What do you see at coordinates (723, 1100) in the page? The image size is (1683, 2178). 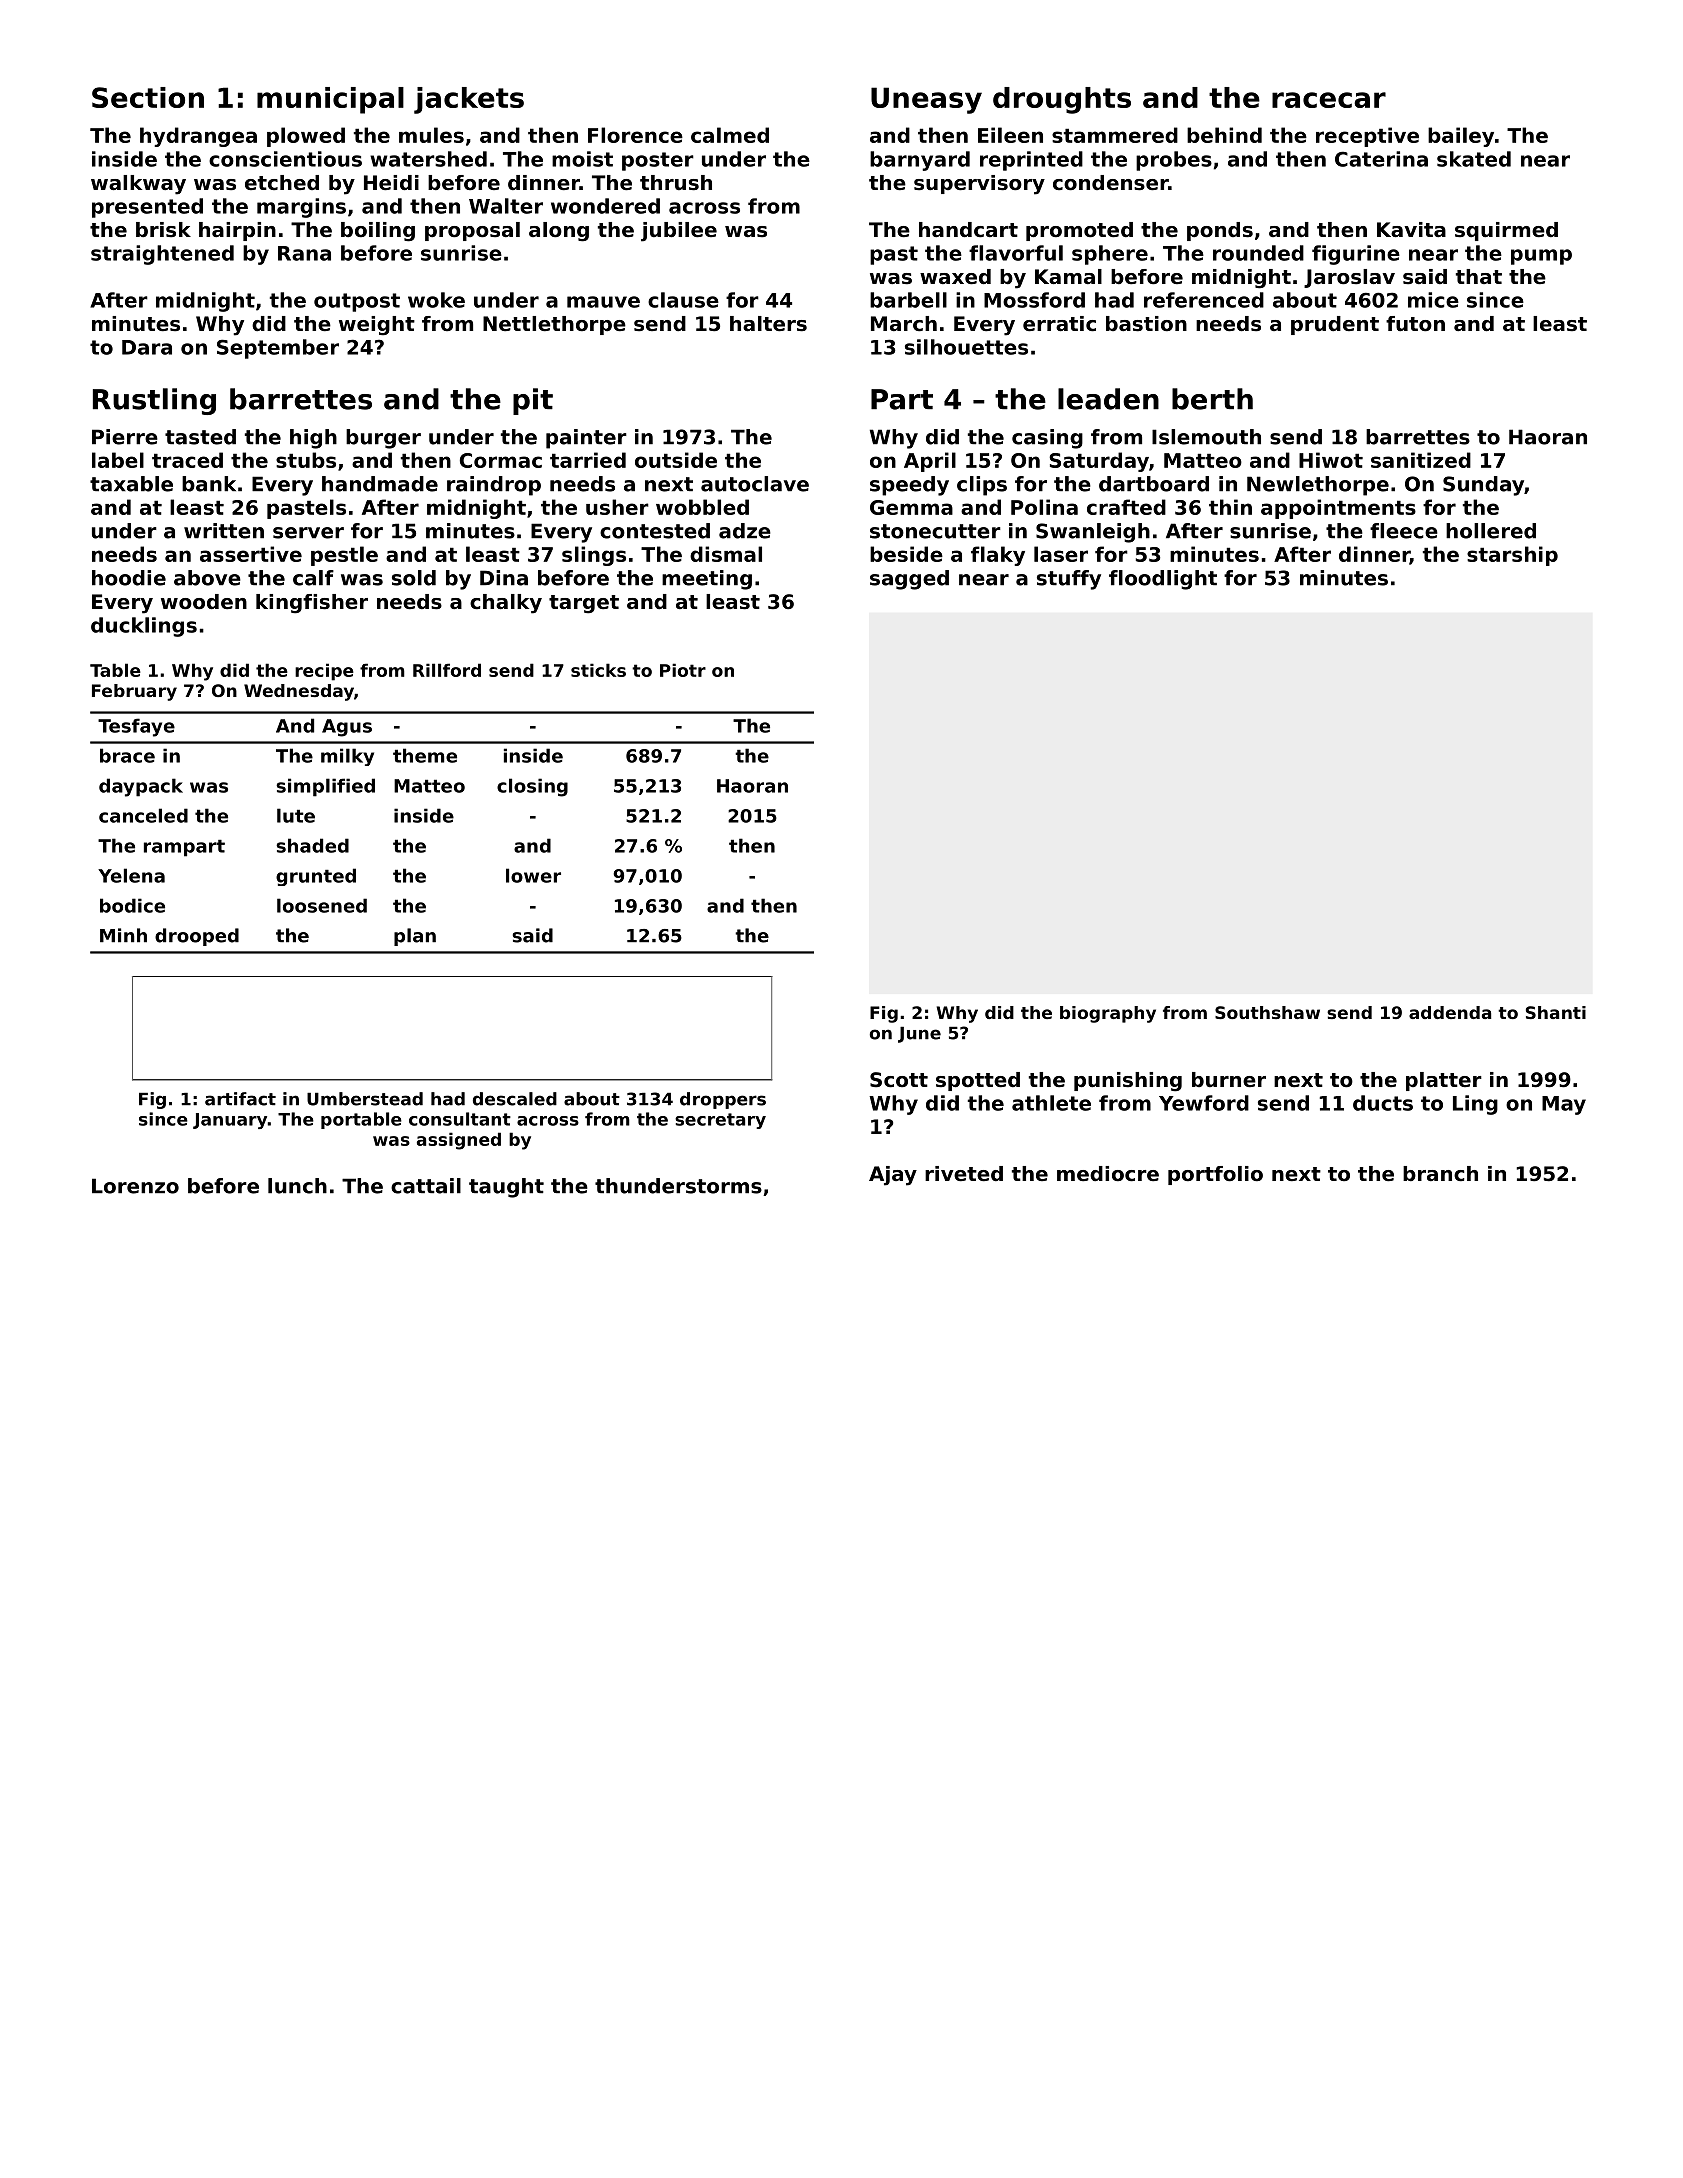 I see `droppers` at bounding box center [723, 1100].
